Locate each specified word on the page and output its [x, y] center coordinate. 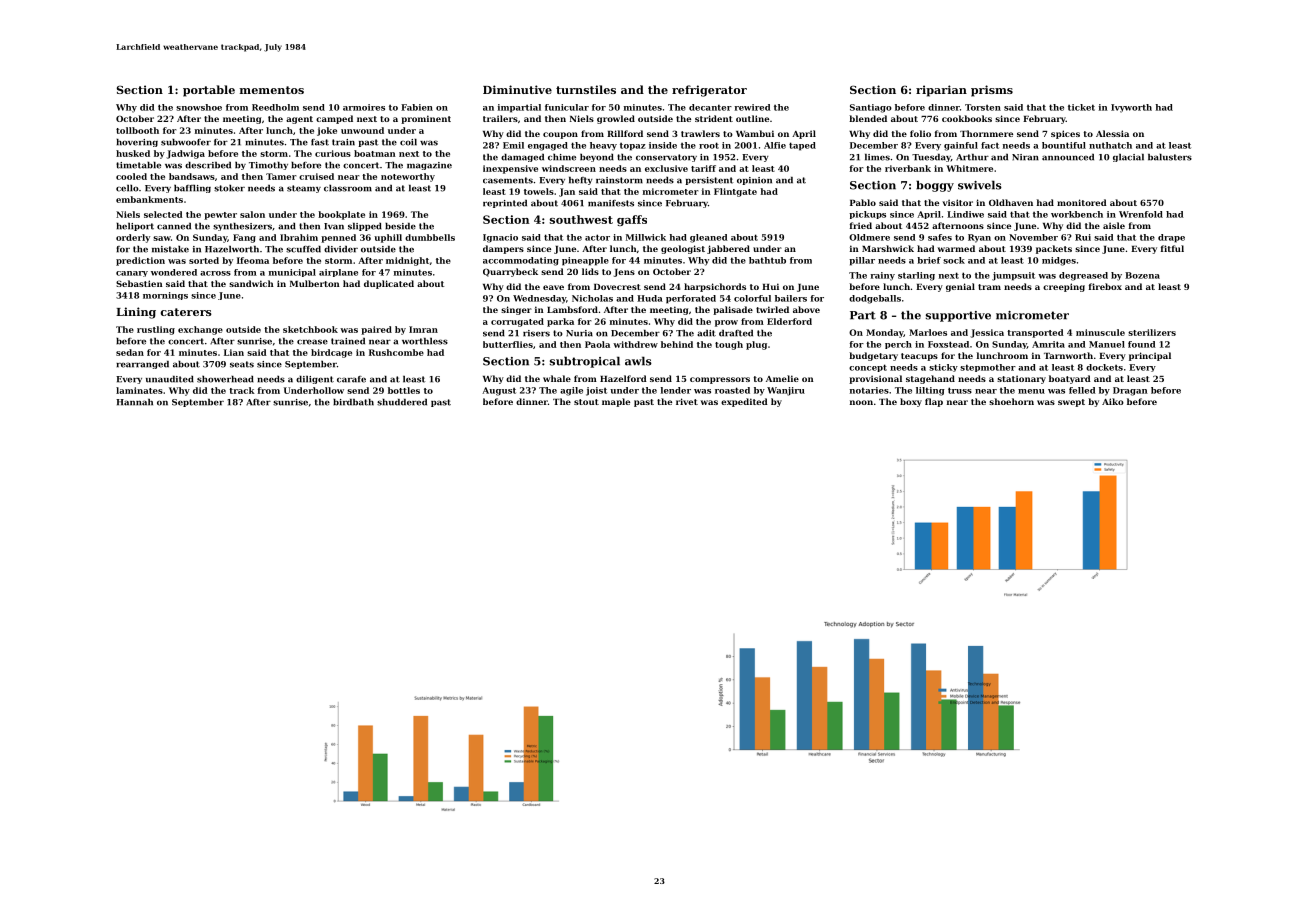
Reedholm [275, 107]
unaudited [170, 379]
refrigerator [709, 91]
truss [960, 390]
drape [1171, 238]
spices [1065, 134]
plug [756, 345]
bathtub [767, 260]
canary [132, 274]
